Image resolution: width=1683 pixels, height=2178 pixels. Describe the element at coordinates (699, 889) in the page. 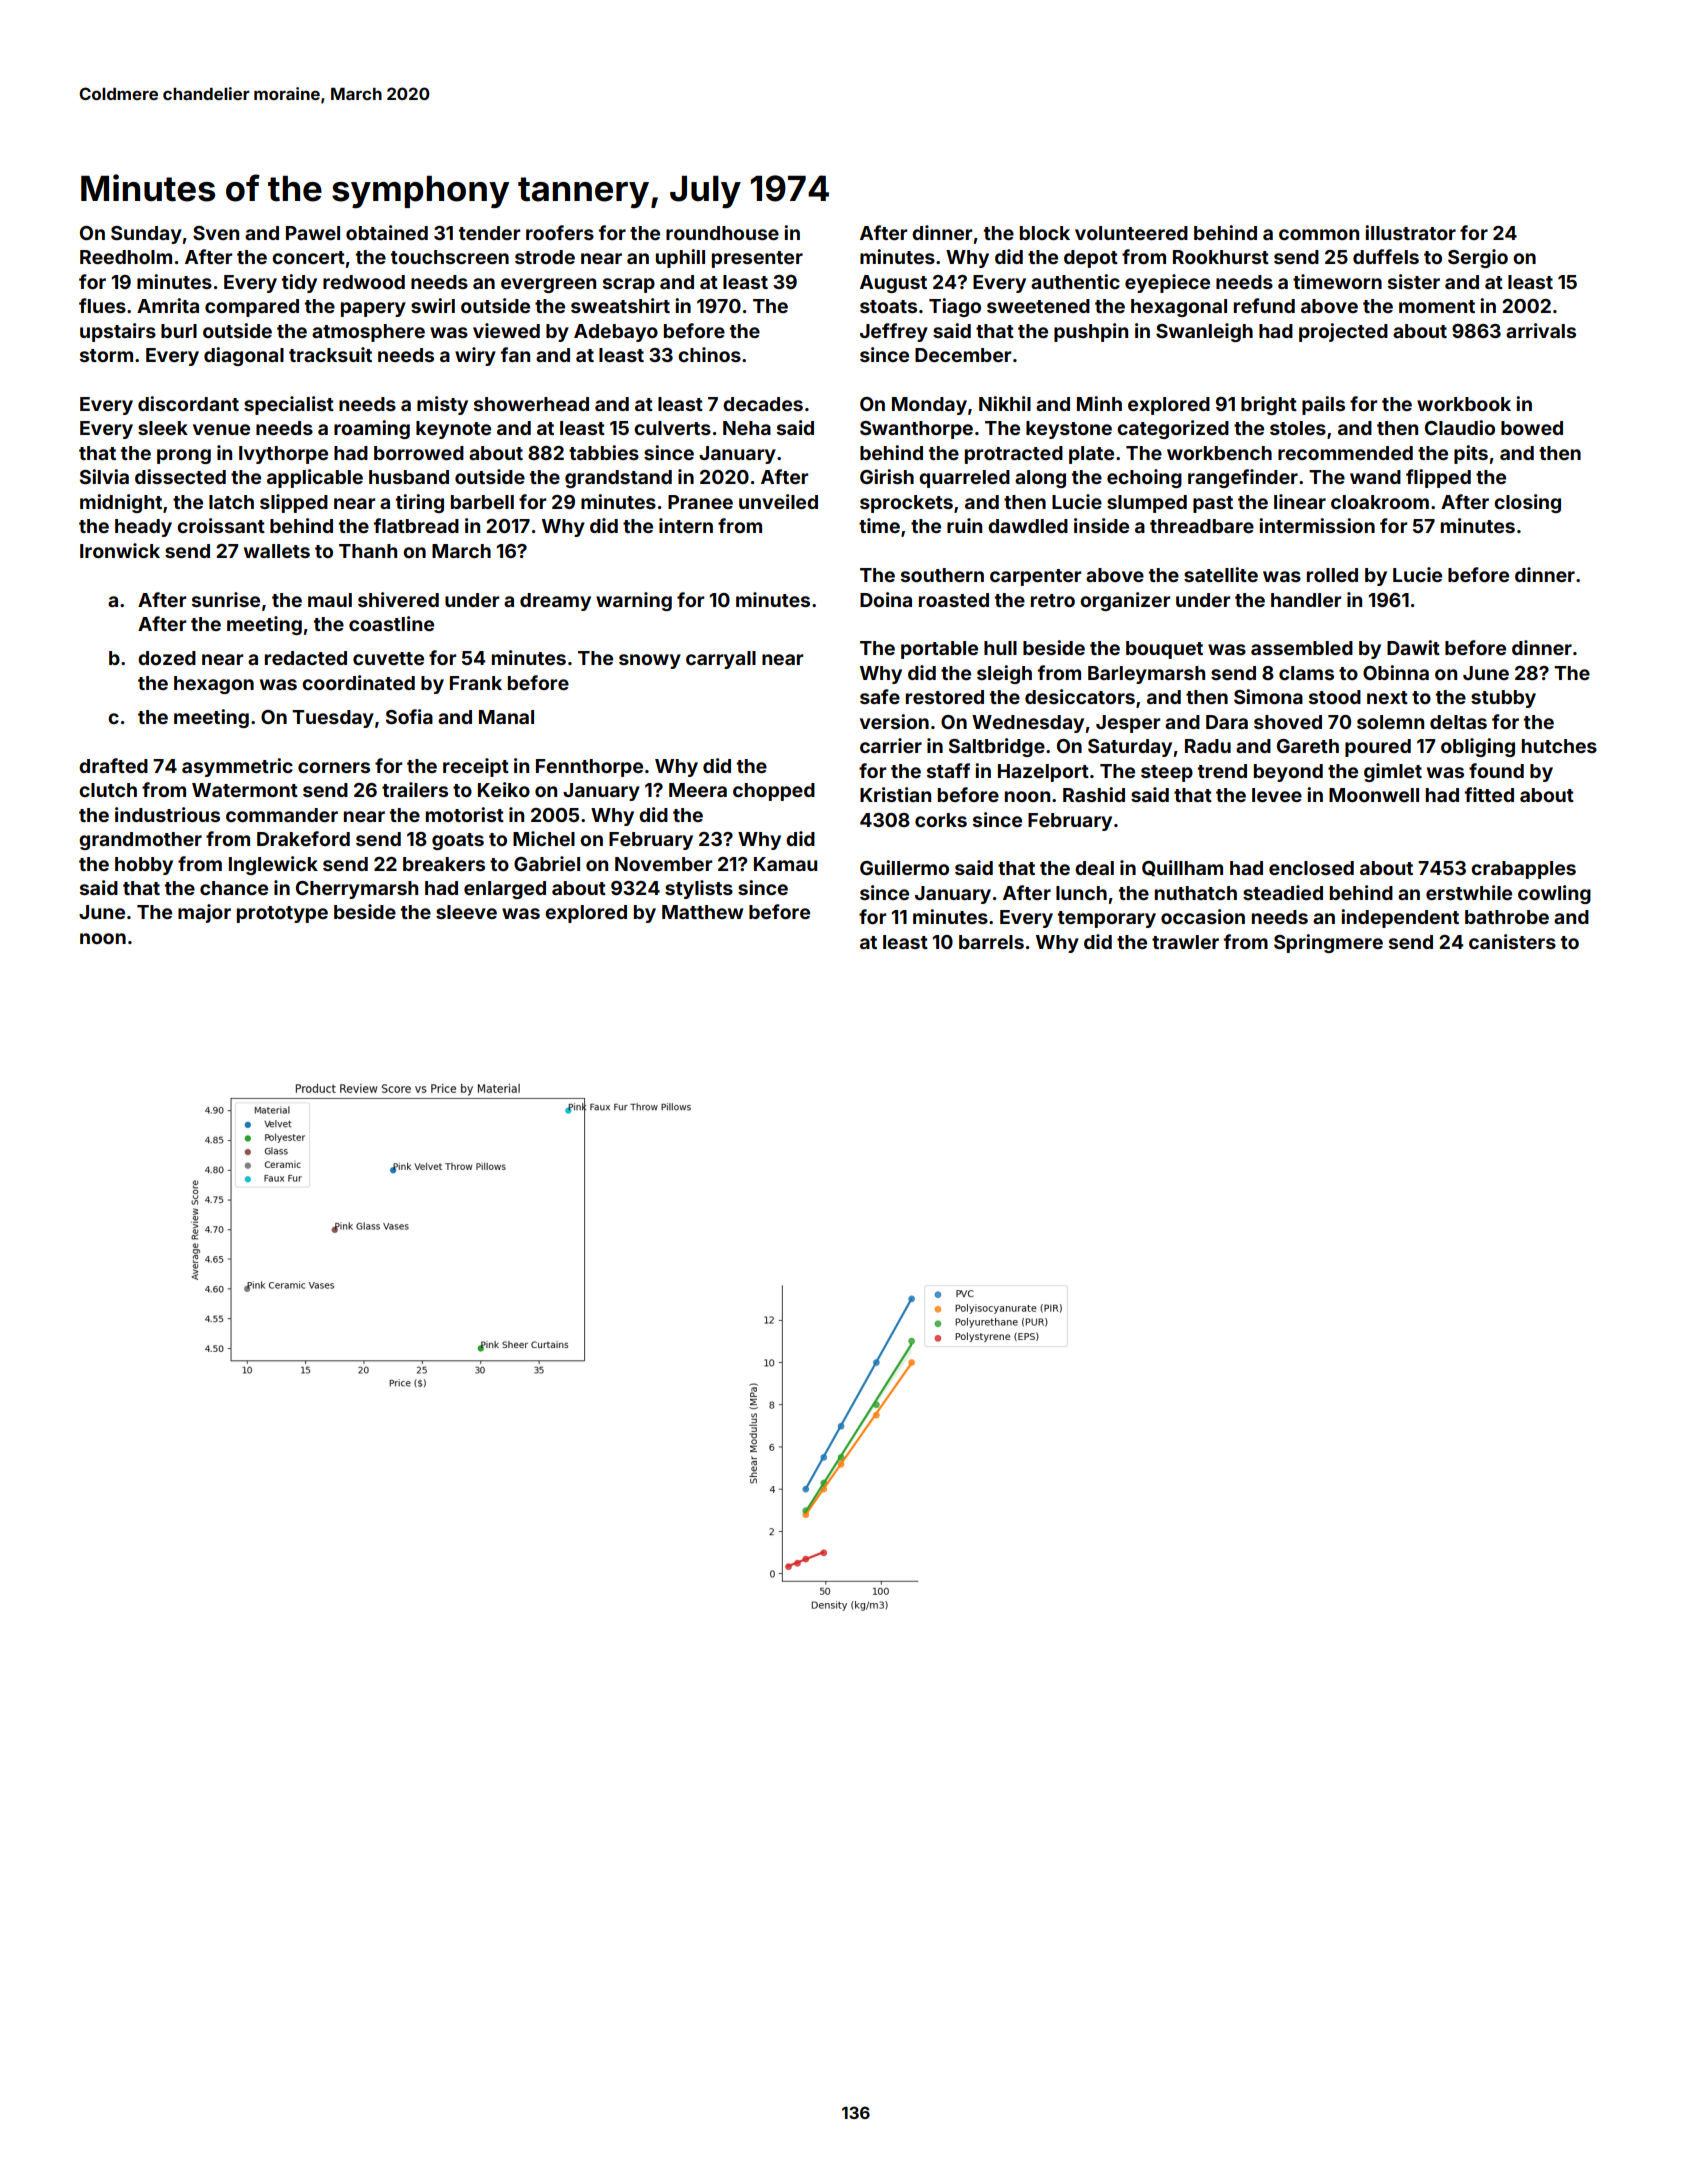

I see `stylists` at that location.
